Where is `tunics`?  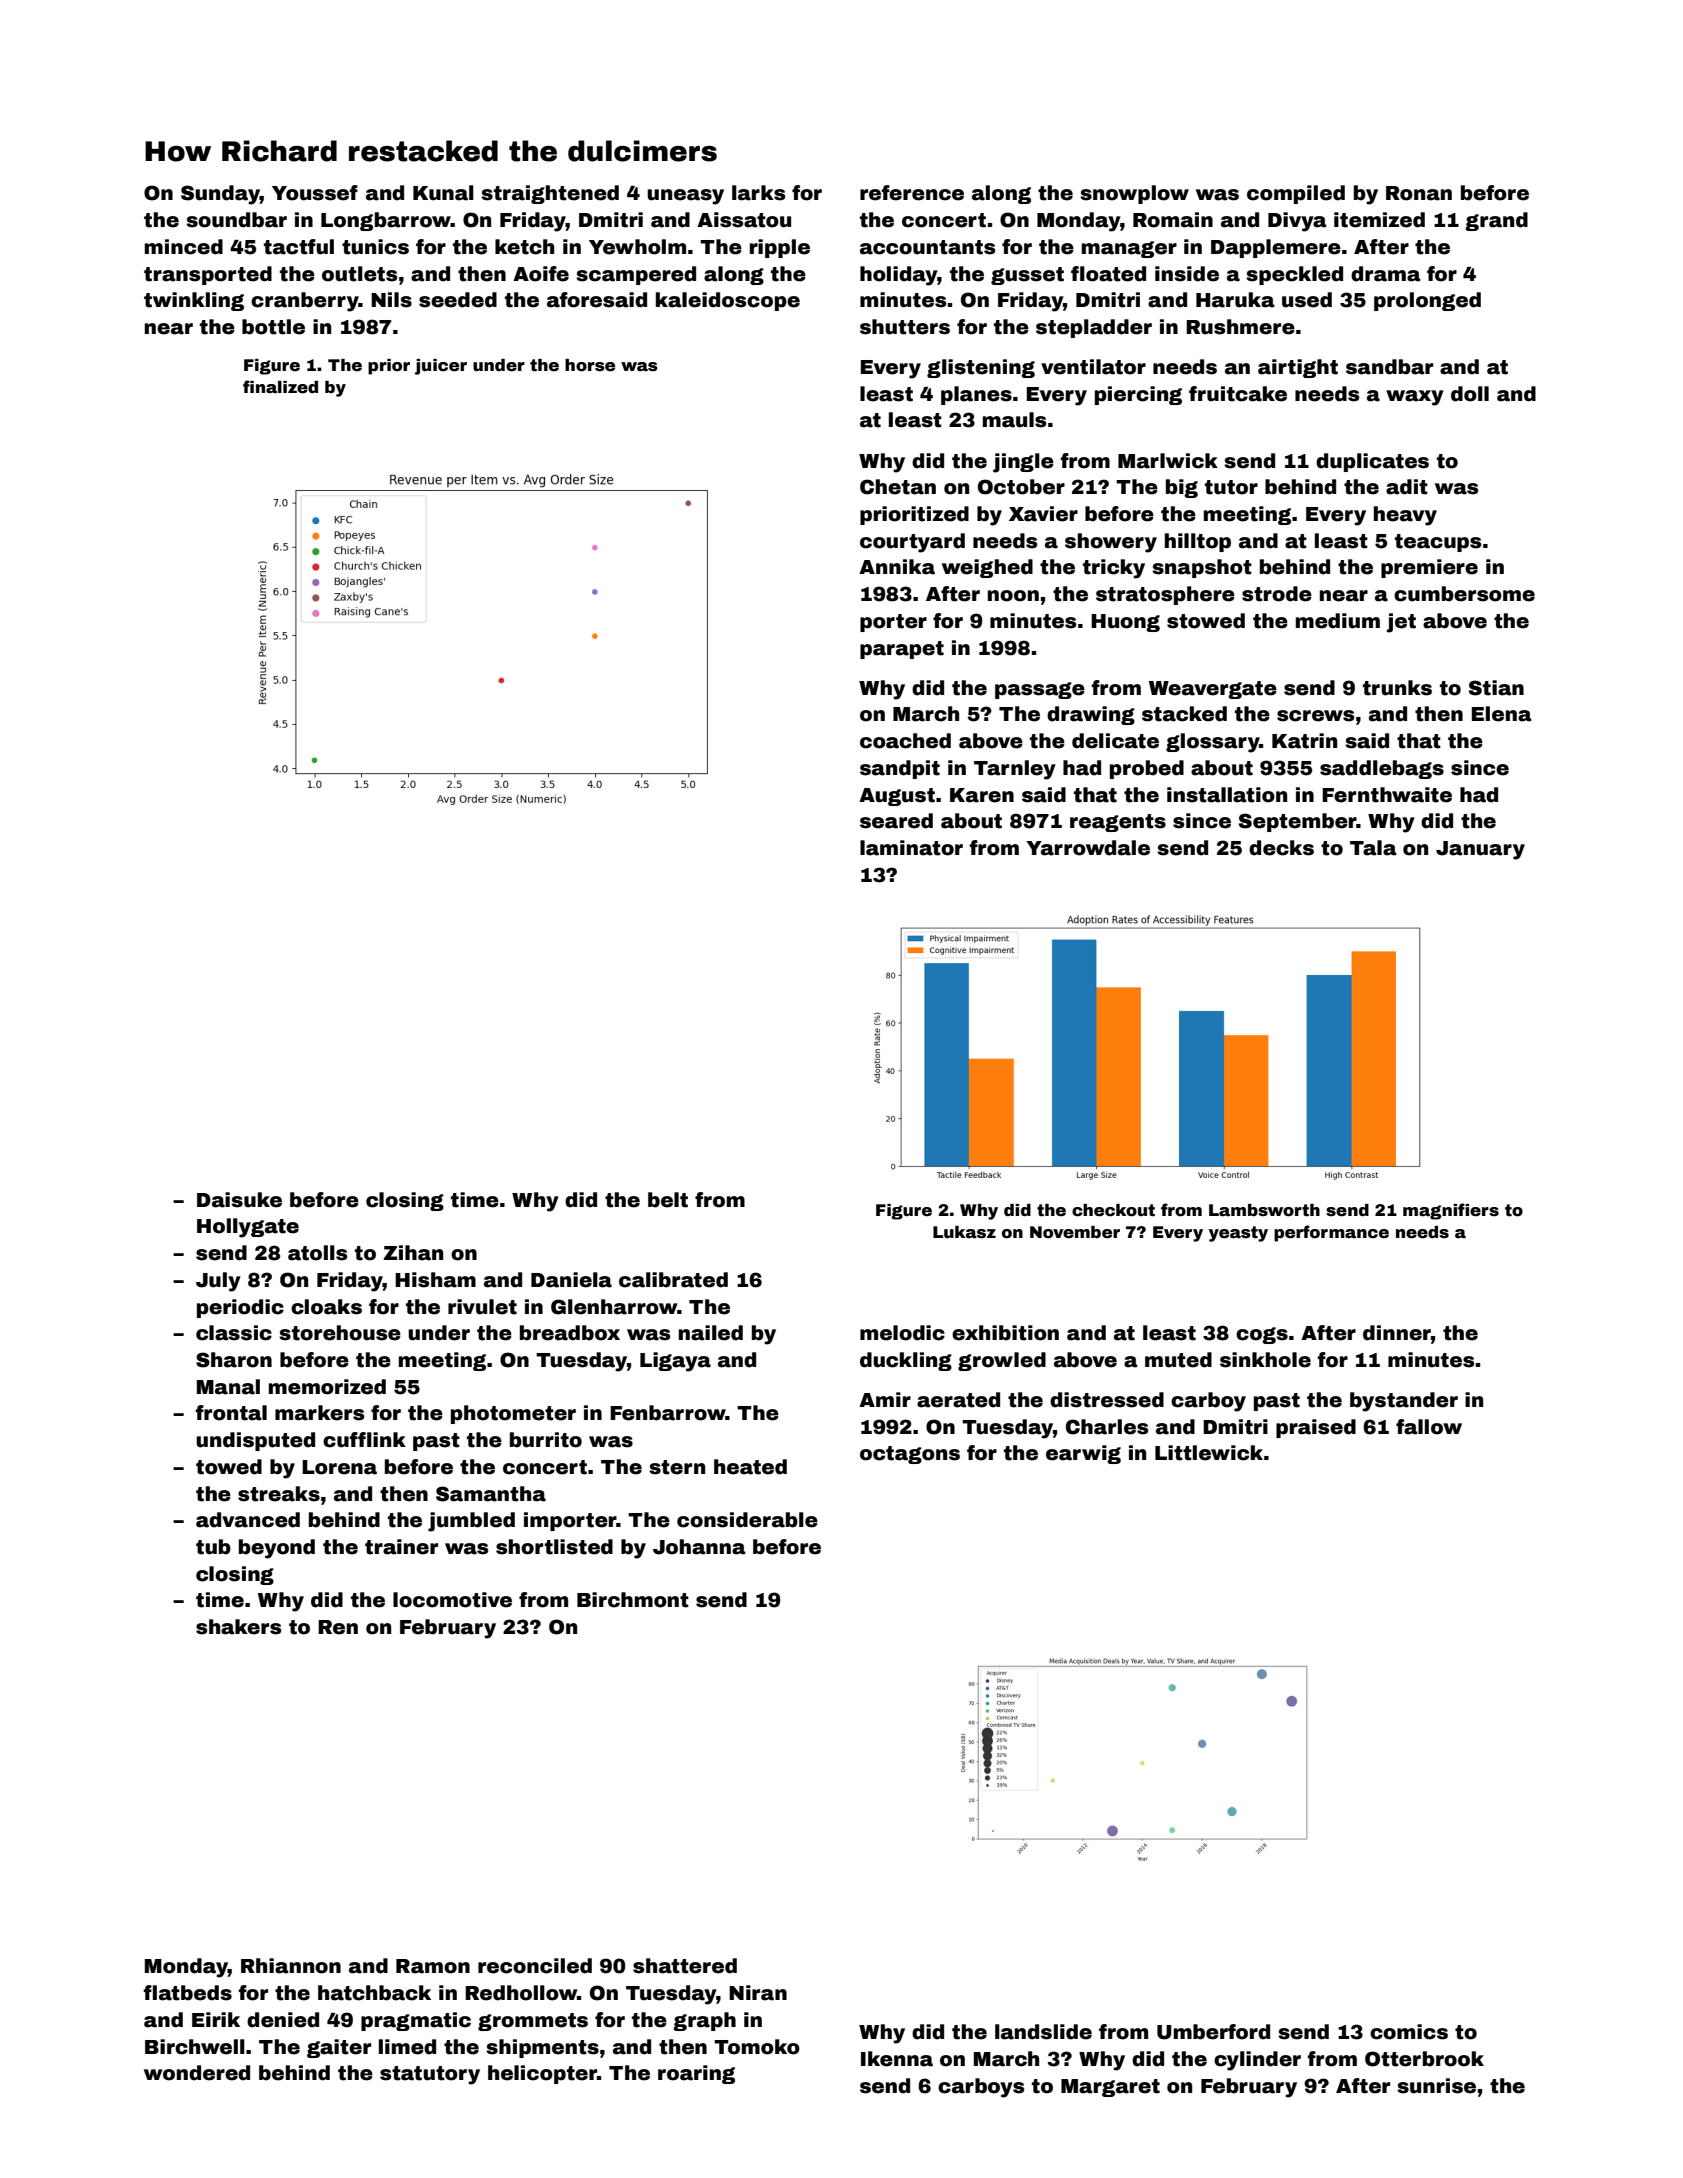 tunics is located at coordinates (375, 247).
